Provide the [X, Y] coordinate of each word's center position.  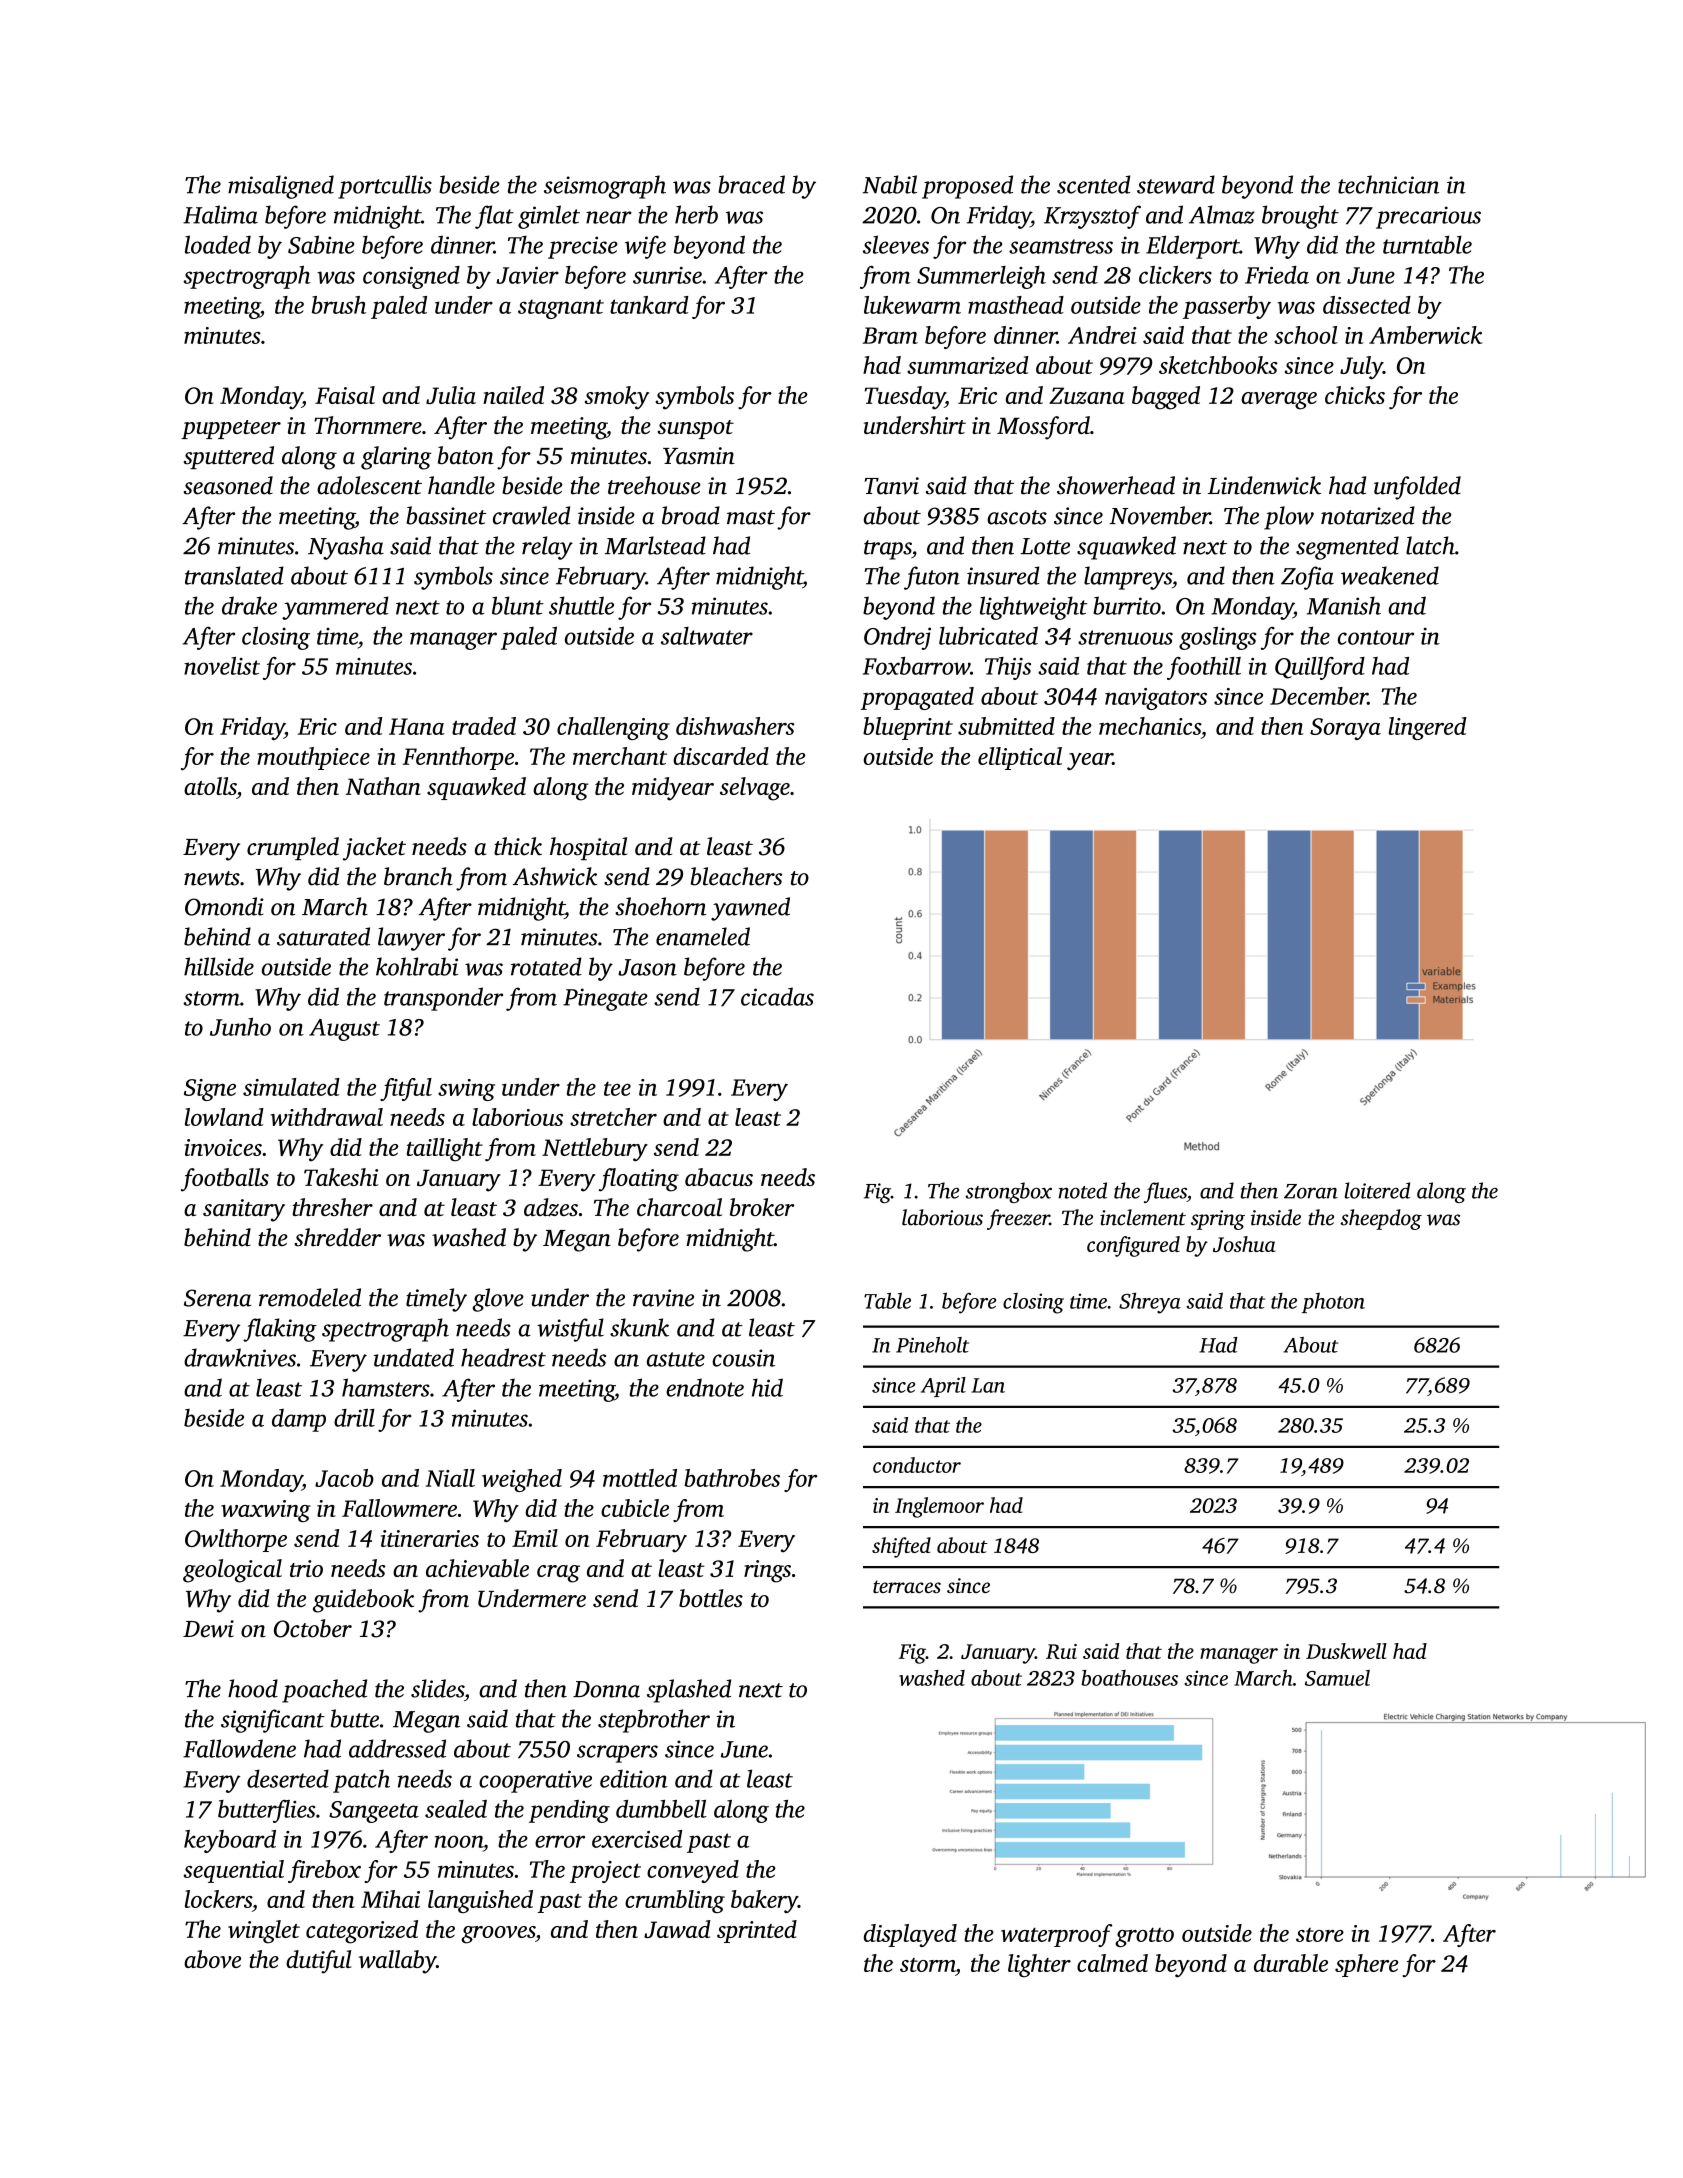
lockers [218, 1899]
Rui [1061, 1651]
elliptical [1020, 758]
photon [1333, 1303]
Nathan [383, 786]
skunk [639, 1327]
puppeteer [231, 429]
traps [888, 550]
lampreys [1128, 578]
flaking [280, 1330]
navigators [1156, 699]
